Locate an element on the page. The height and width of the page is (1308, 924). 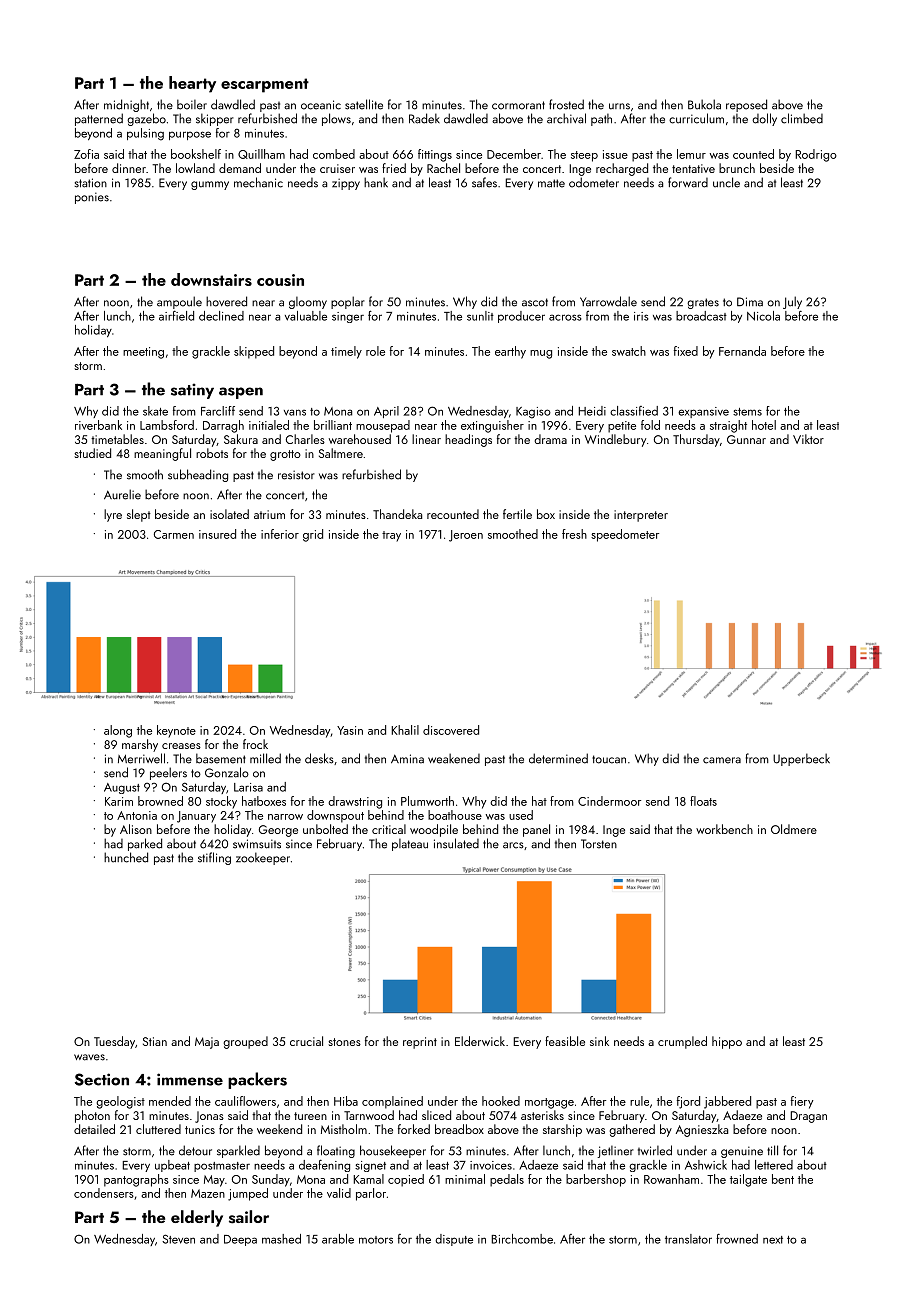
Radek is located at coordinates (424, 118).
